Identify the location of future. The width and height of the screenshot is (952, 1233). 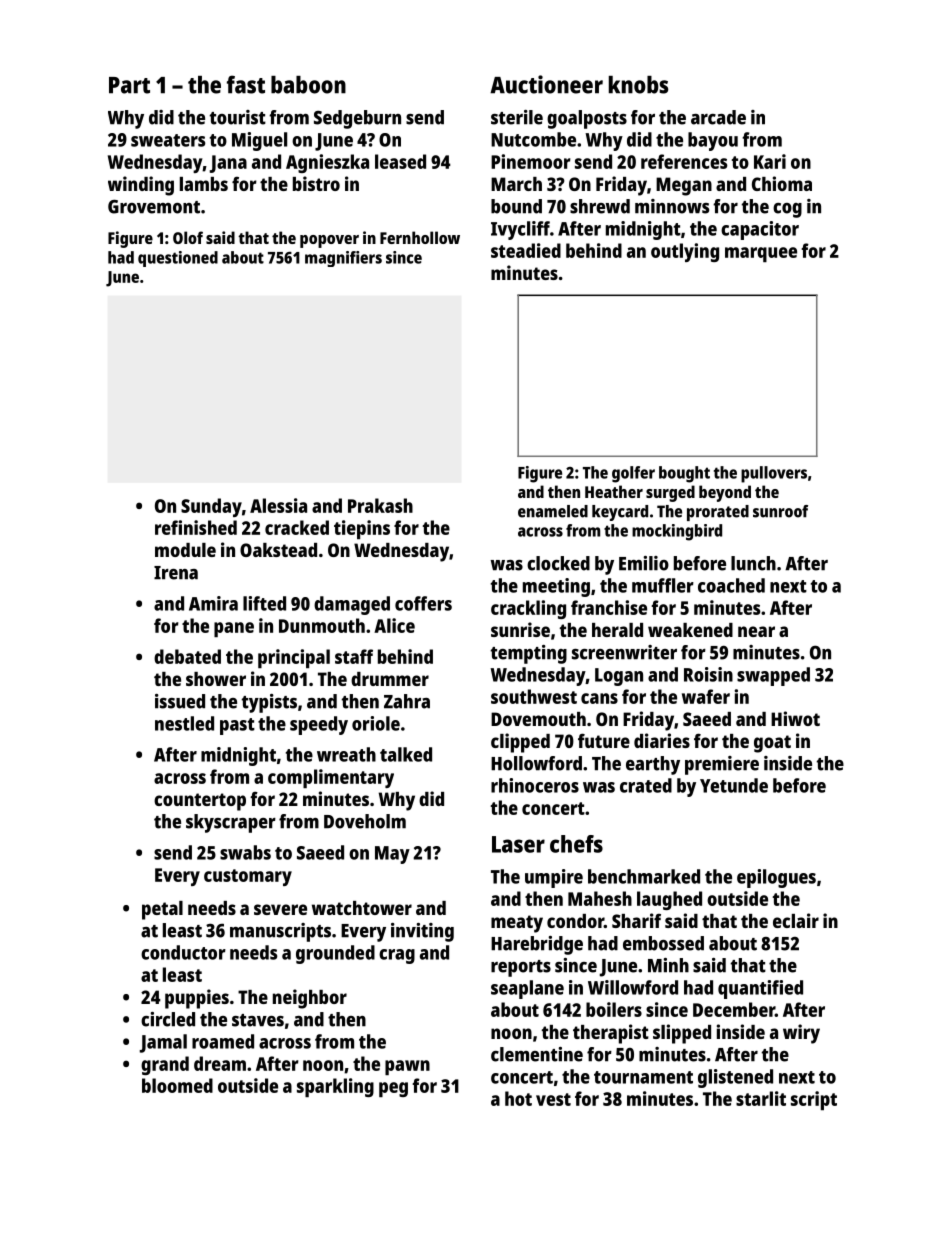
(604, 740).
